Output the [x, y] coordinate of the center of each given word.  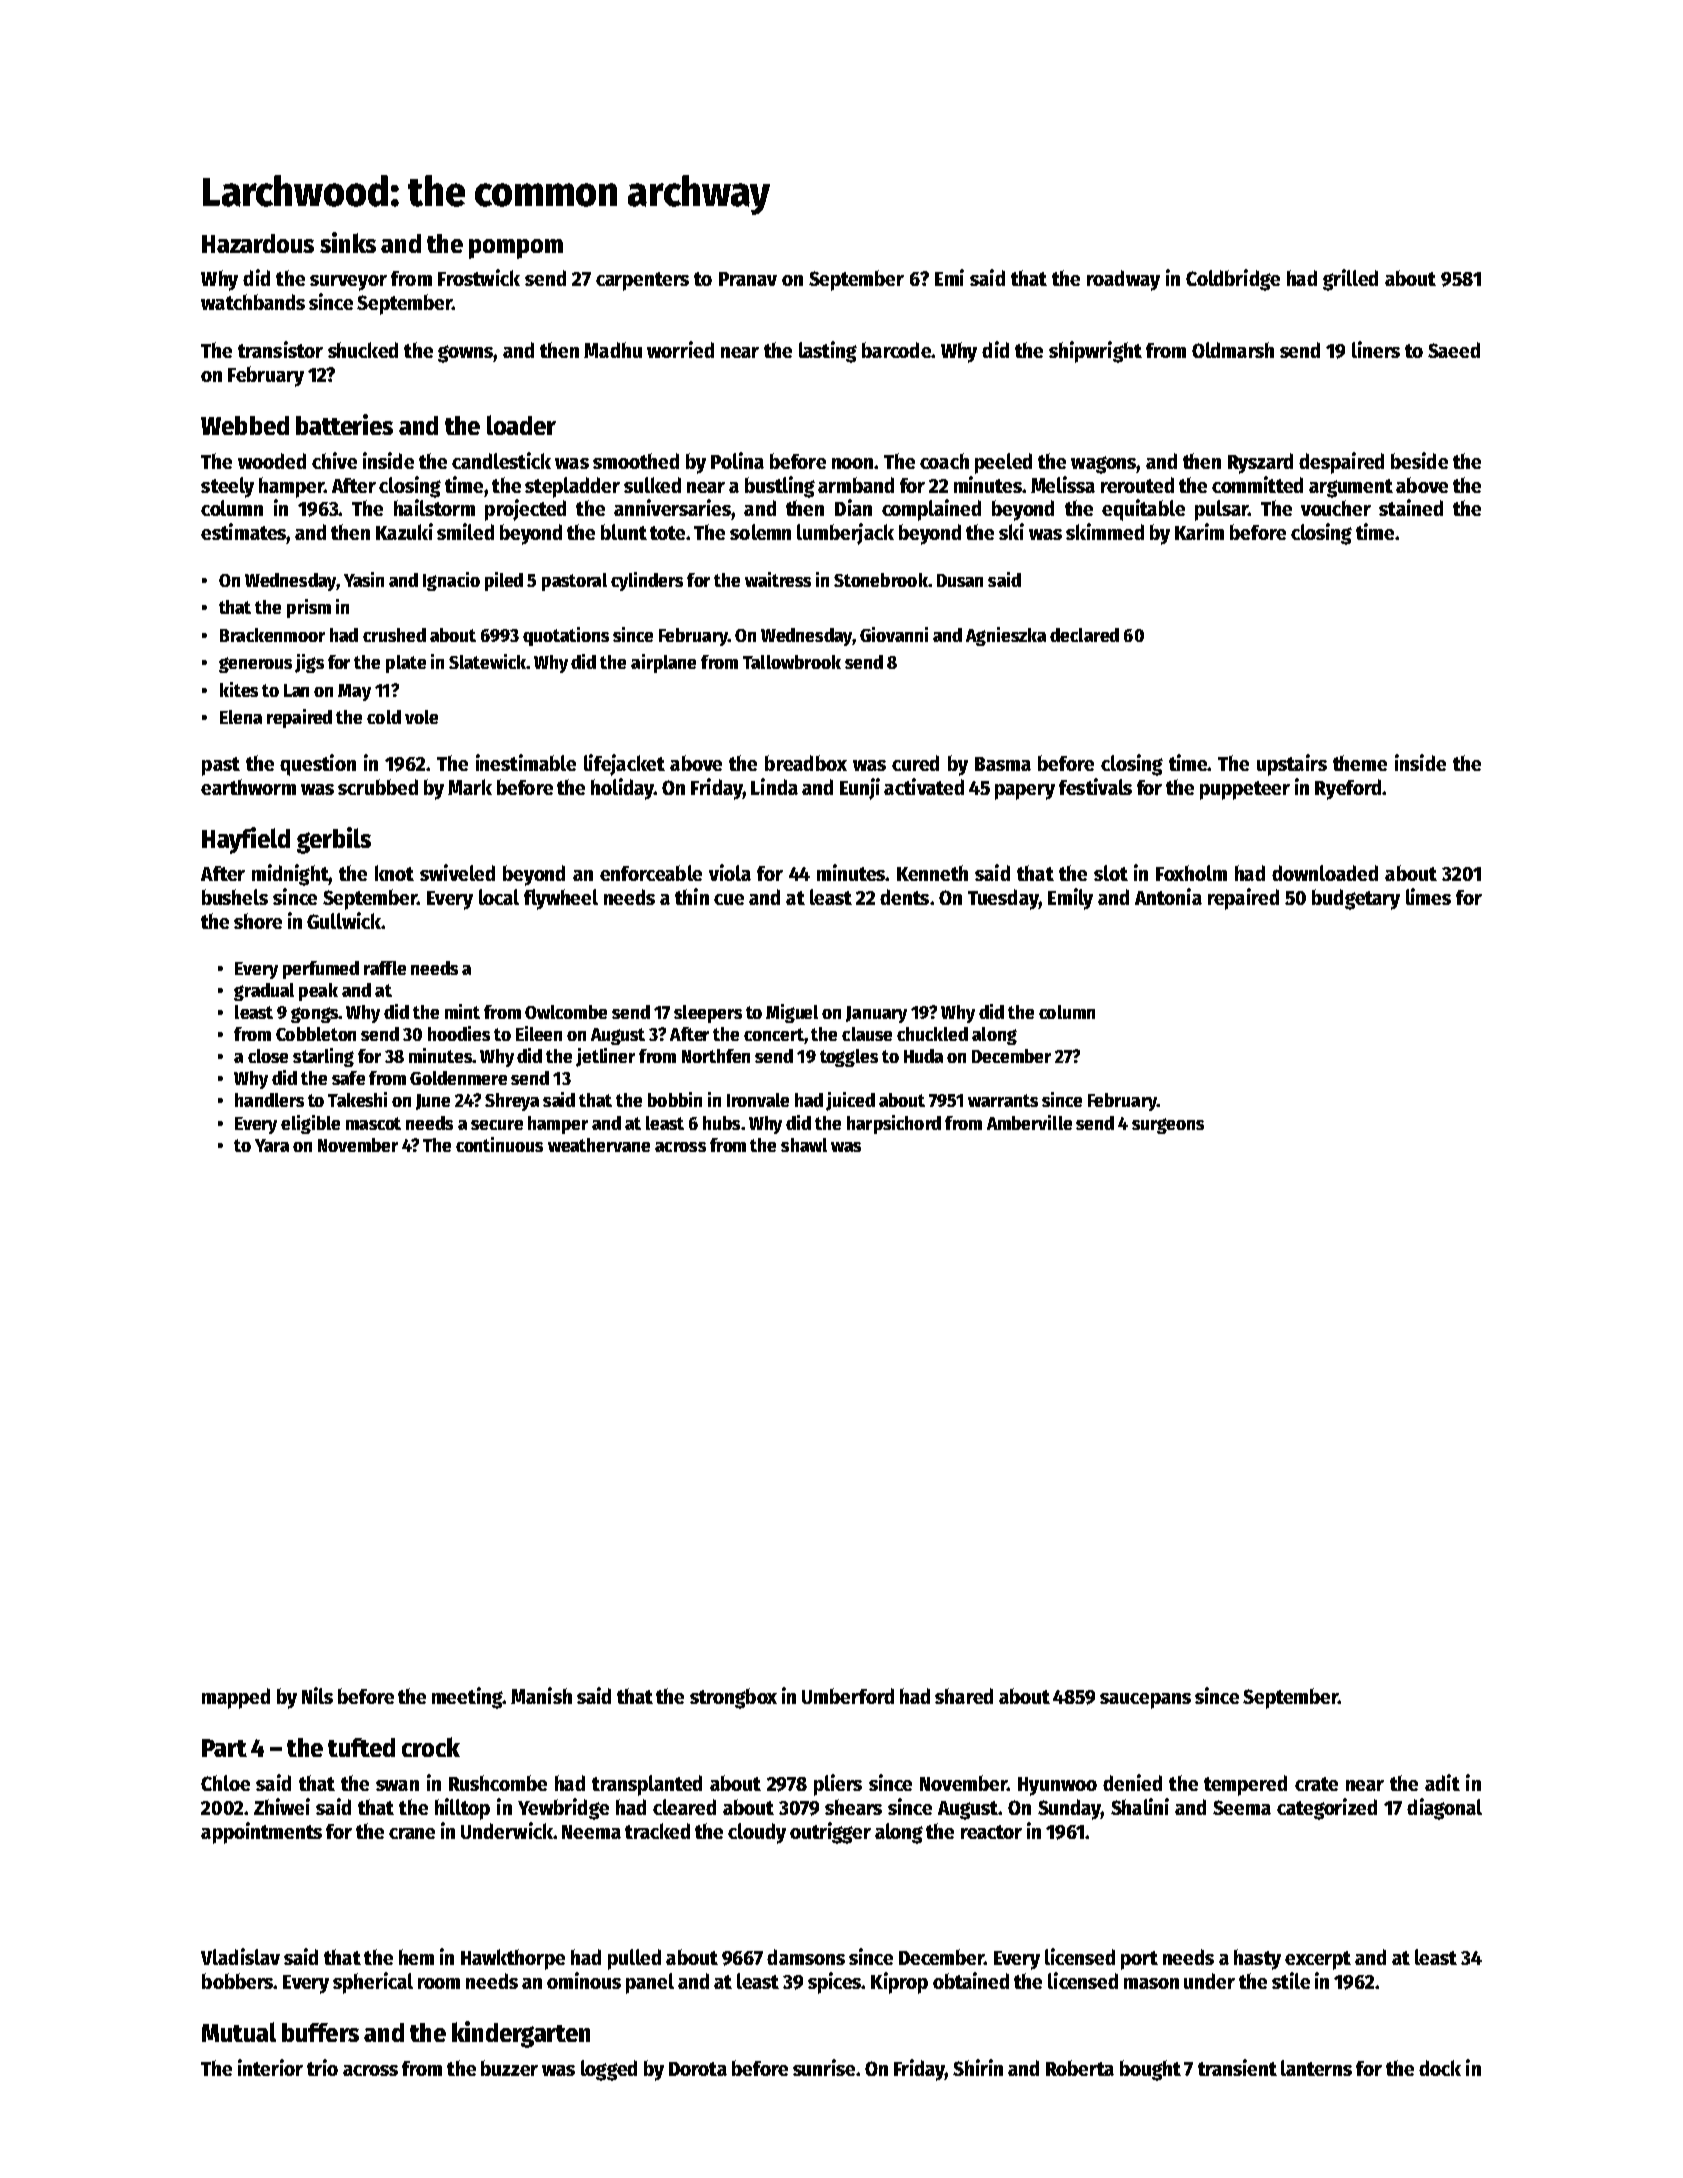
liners [1376, 349]
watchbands [253, 302]
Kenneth [932, 873]
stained [1411, 507]
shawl [804, 1145]
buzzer [509, 2068]
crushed [394, 635]
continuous [499, 1144]
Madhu [613, 350]
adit [1442, 1782]
